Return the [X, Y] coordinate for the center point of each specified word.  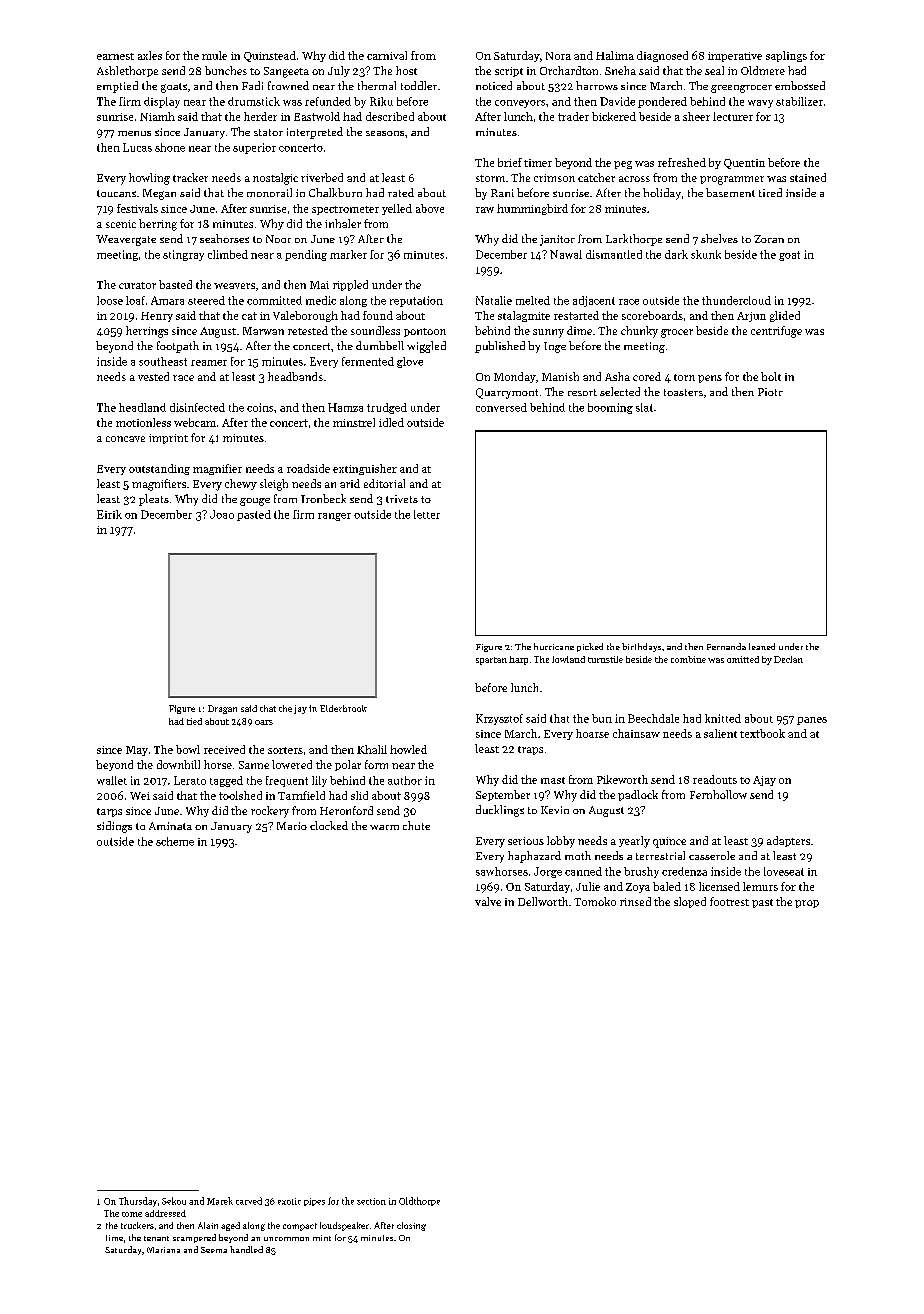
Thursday [138, 1202]
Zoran [769, 239]
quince [669, 842]
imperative [735, 57]
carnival [387, 55]
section [371, 1201]
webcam [195, 422]
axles [150, 55]
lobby [561, 842]
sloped [690, 902]
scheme [175, 841]
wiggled [426, 347]
